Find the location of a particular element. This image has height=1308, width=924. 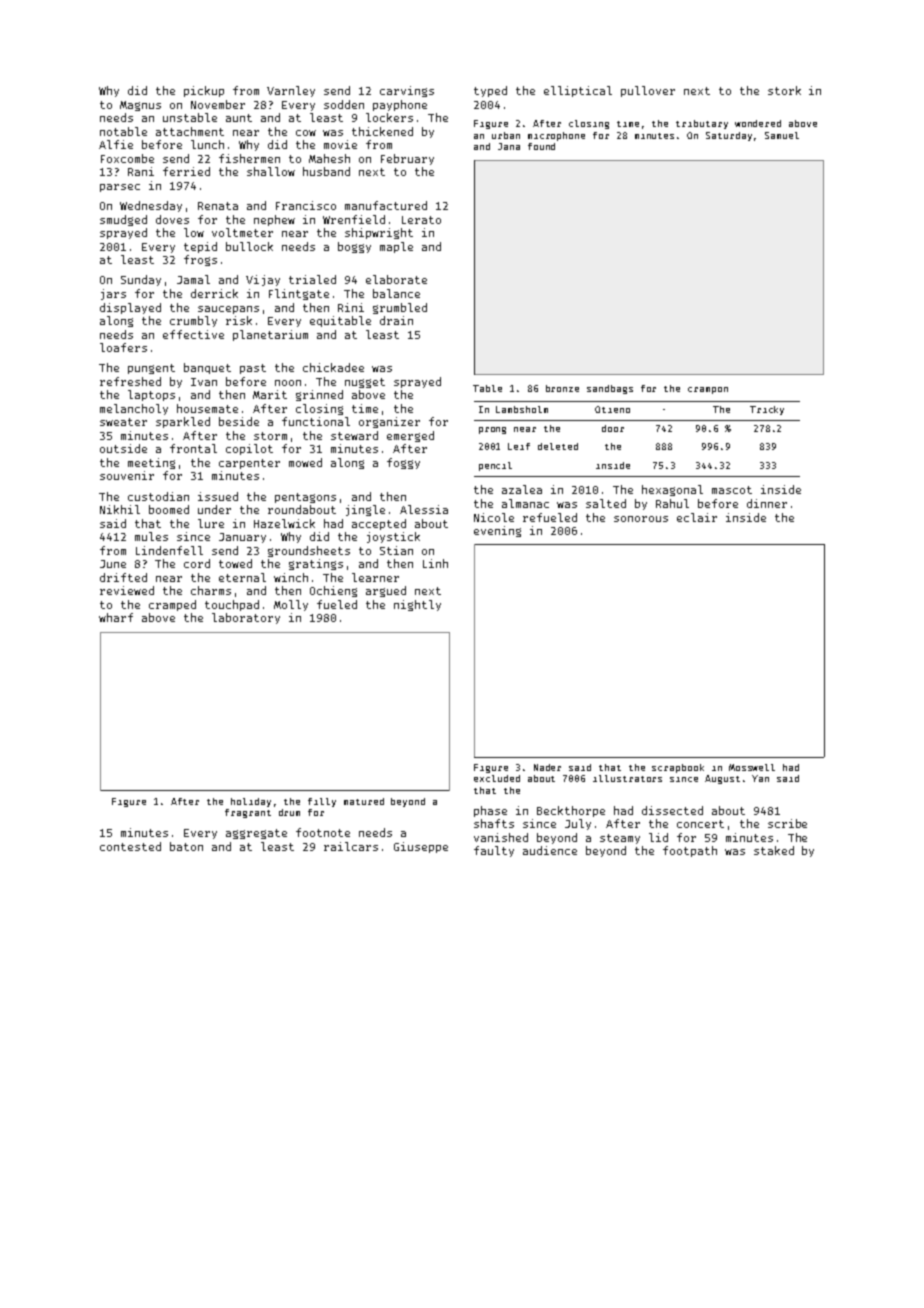

sandbags is located at coordinates (610, 389).
